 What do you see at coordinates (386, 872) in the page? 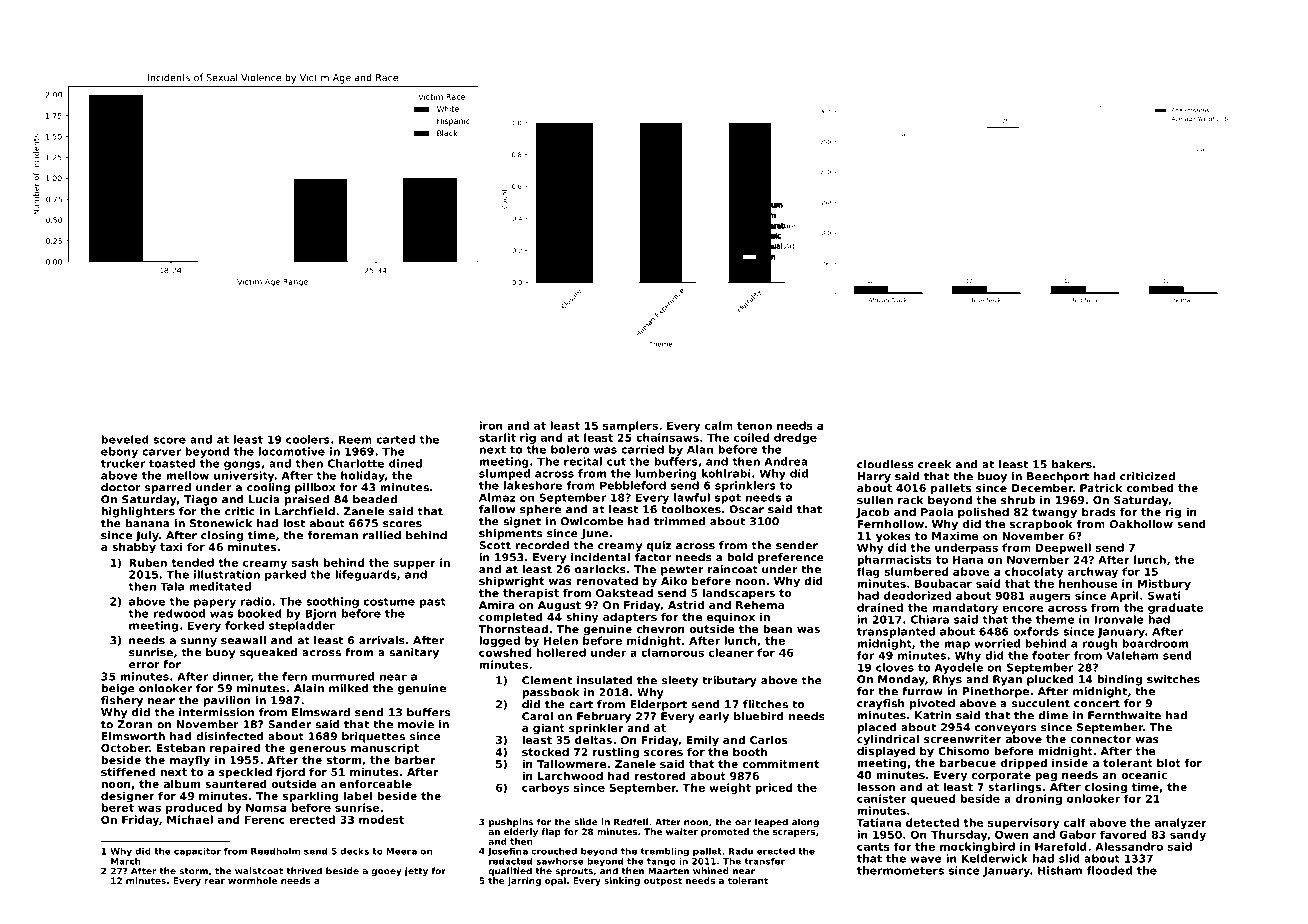
I see `gooey` at bounding box center [386, 872].
